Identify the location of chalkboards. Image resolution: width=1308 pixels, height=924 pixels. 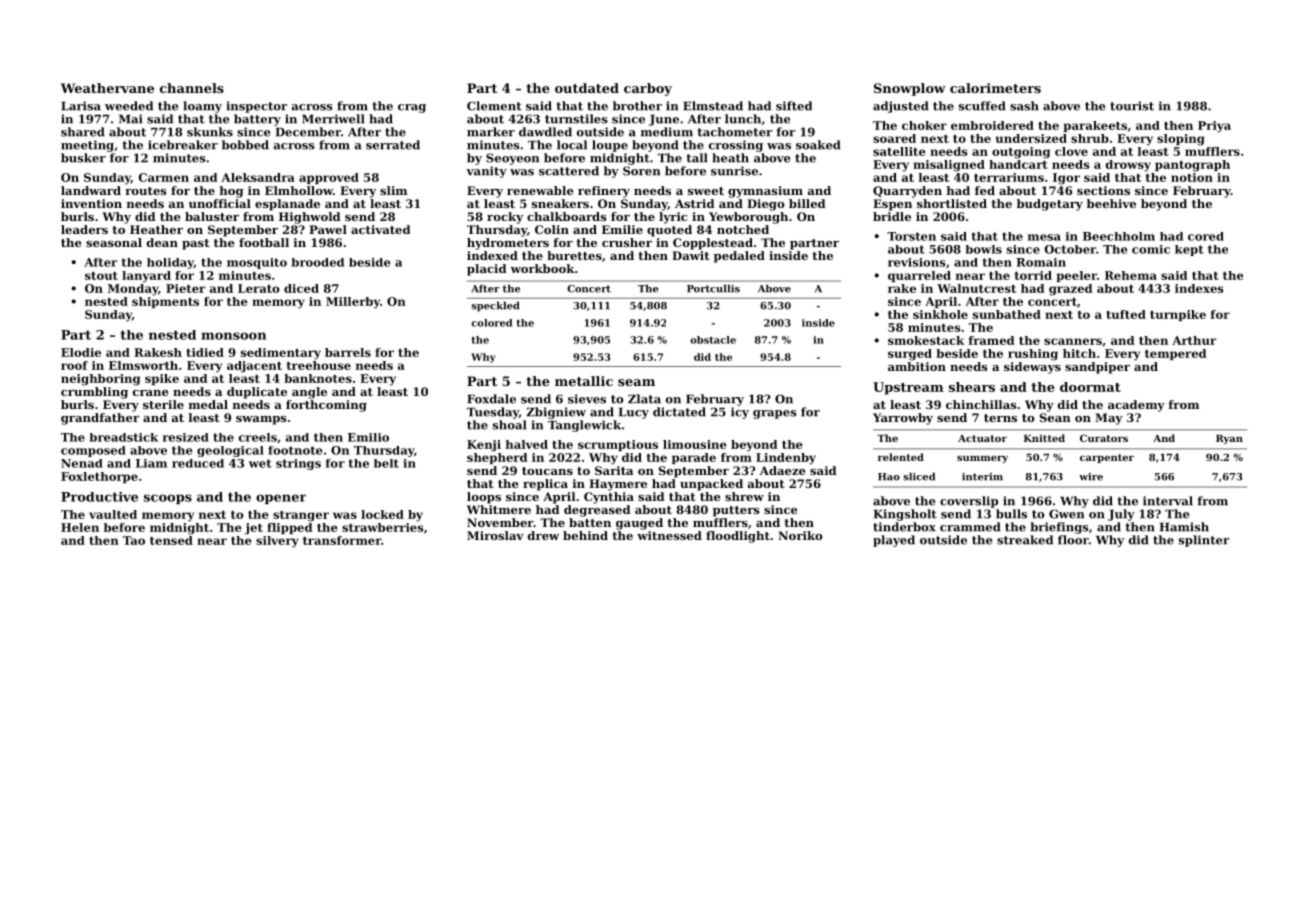
(567, 216).
